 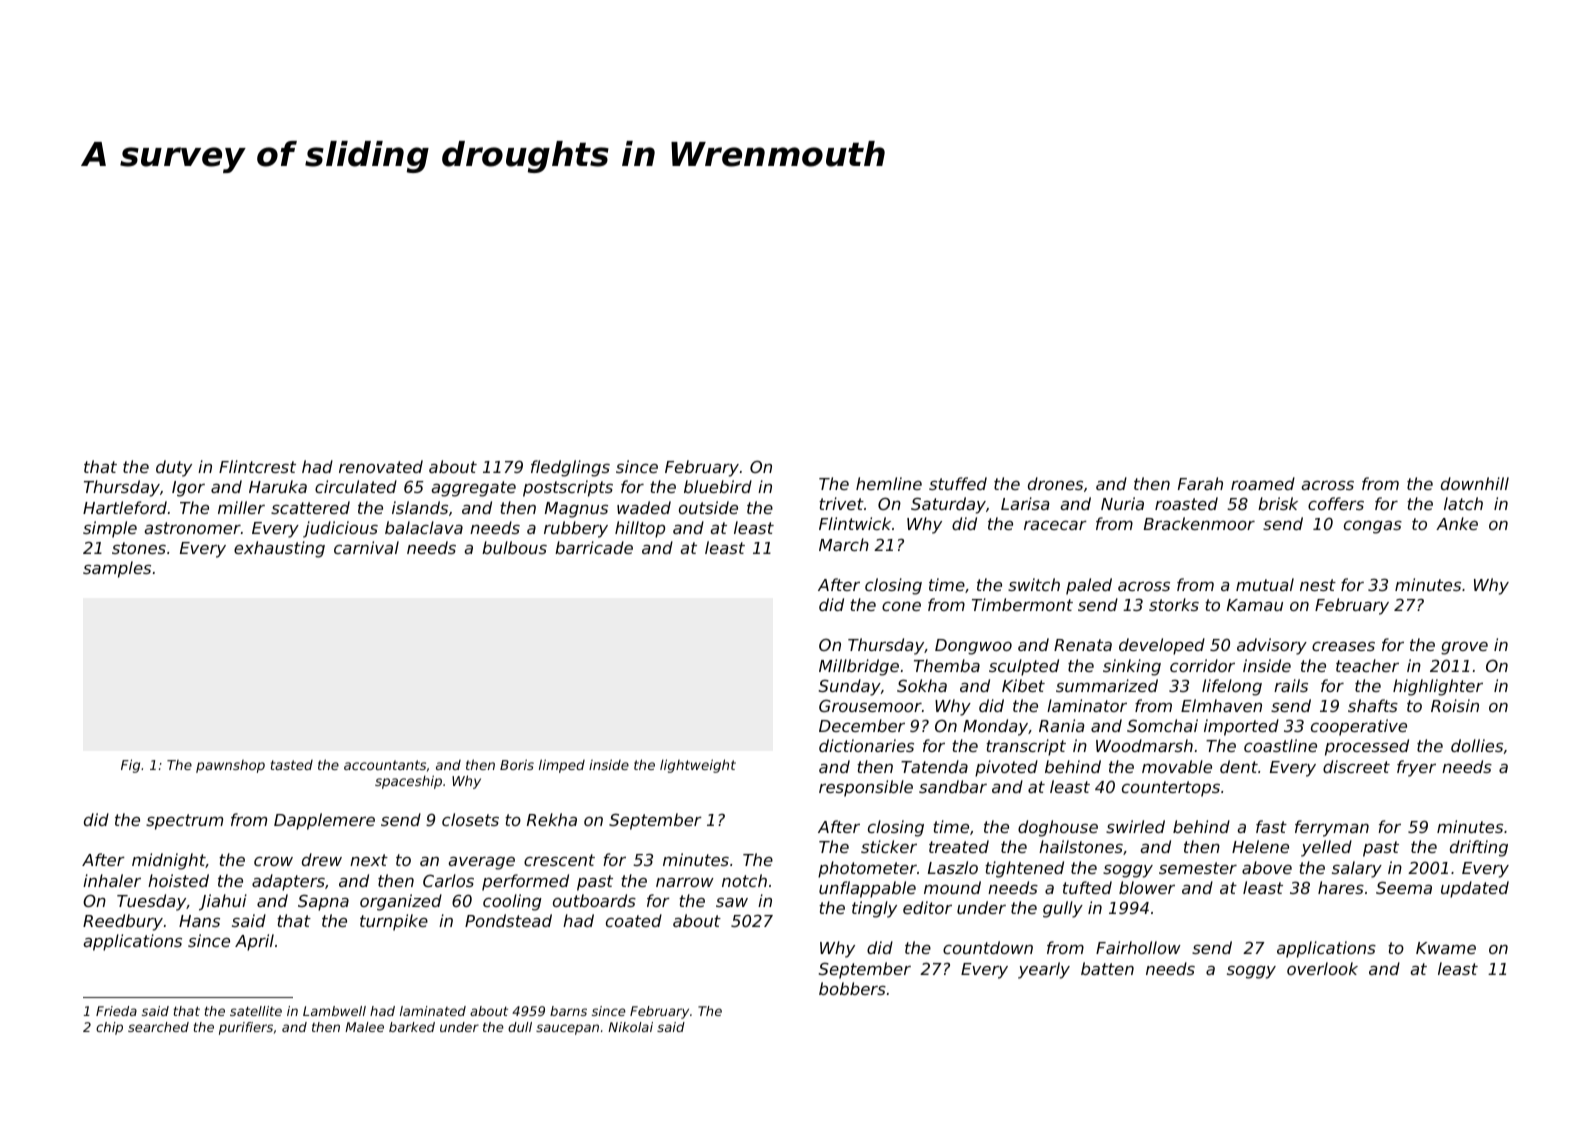 What do you see at coordinates (385, 765) in the screenshot?
I see `accountants` at bounding box center [385, 765].
